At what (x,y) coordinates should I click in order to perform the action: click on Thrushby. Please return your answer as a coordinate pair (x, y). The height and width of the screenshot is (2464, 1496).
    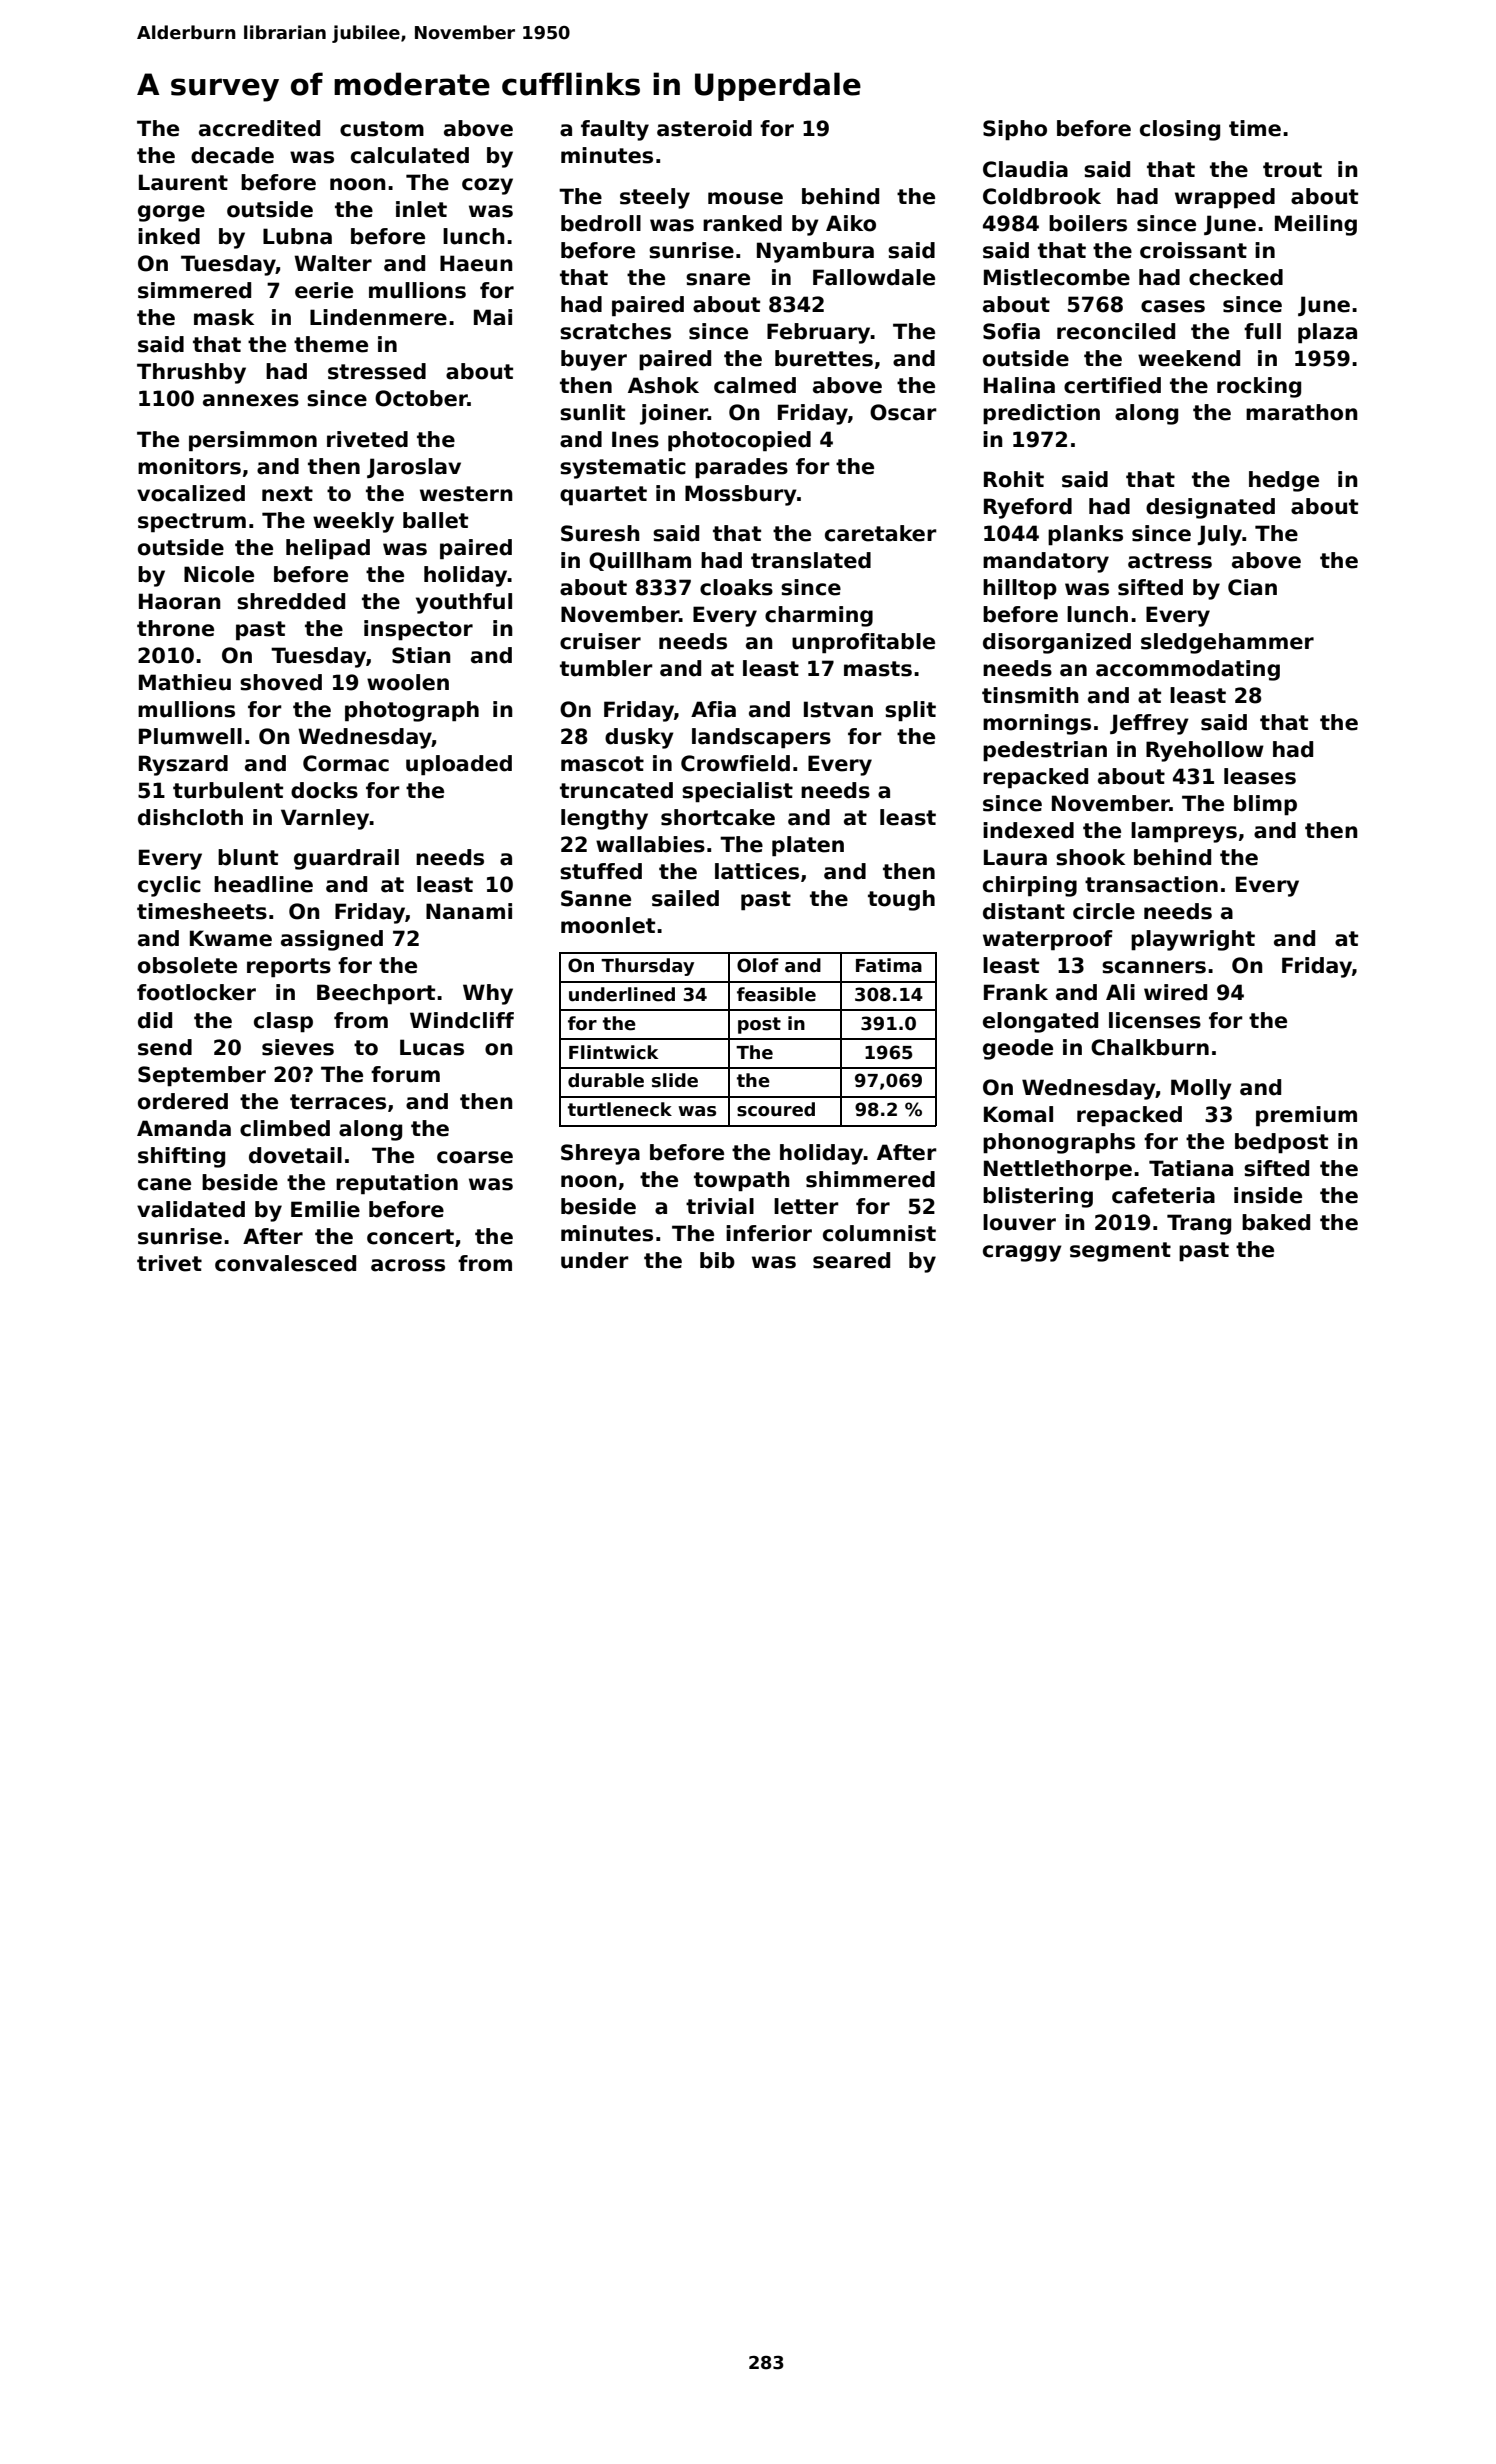
    Looking at the image, I should click on (191, 373).
